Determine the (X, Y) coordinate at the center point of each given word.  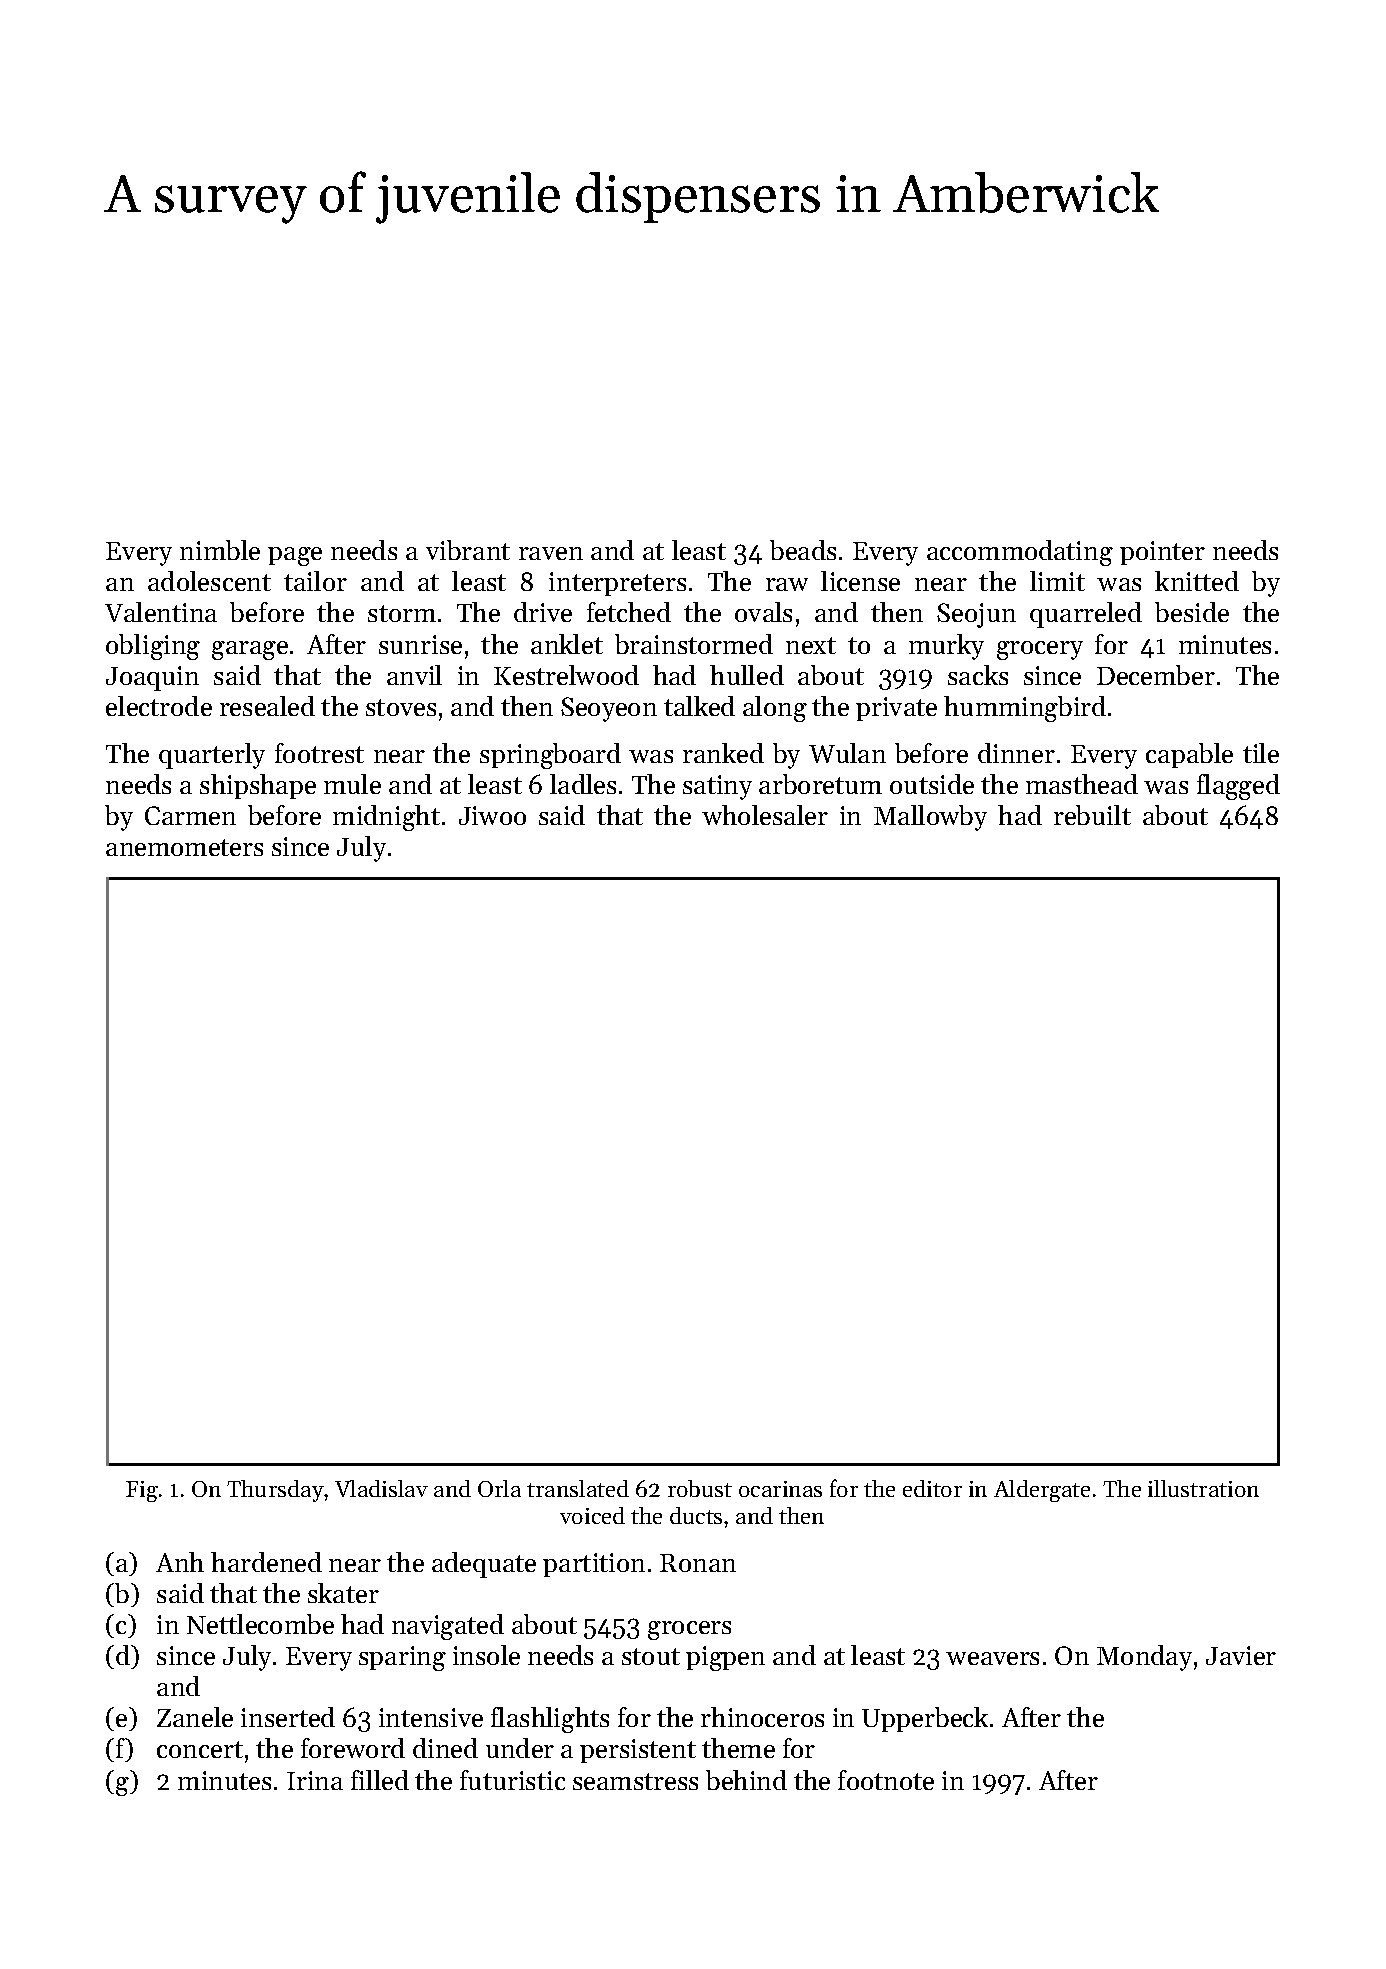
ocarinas (780, 1489)
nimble (220, 550)
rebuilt (1092, 815)
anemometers (184, 847)
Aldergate (1042, 1491)
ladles (583, 784)
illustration (1203, 1488)
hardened (266, 1562)
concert (200, 1749)
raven (551, 553)
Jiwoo (492, 815)
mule (352, 784)
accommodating (1020, 553)
